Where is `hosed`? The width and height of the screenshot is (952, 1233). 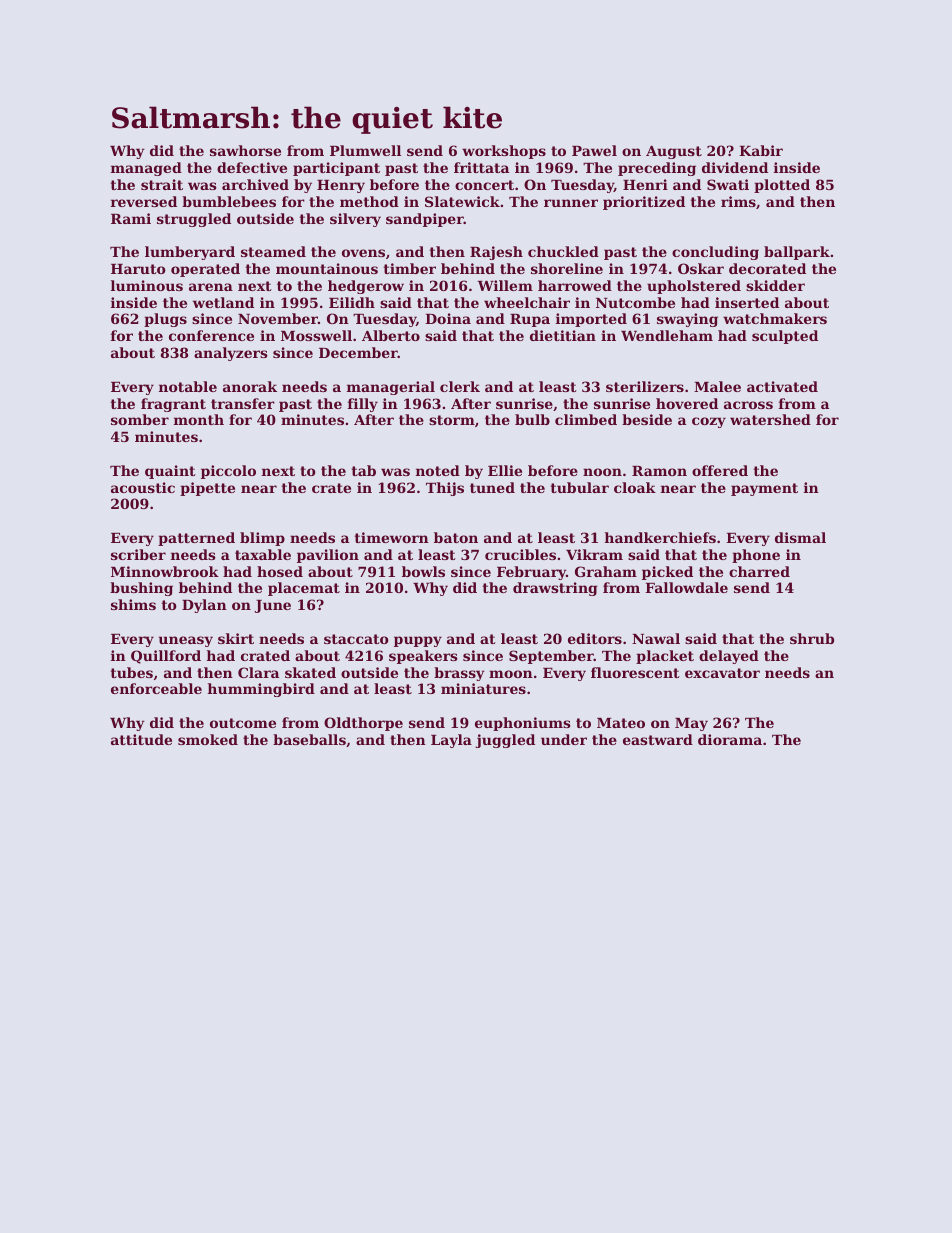
hosed is located at coordinates (280, 571).
